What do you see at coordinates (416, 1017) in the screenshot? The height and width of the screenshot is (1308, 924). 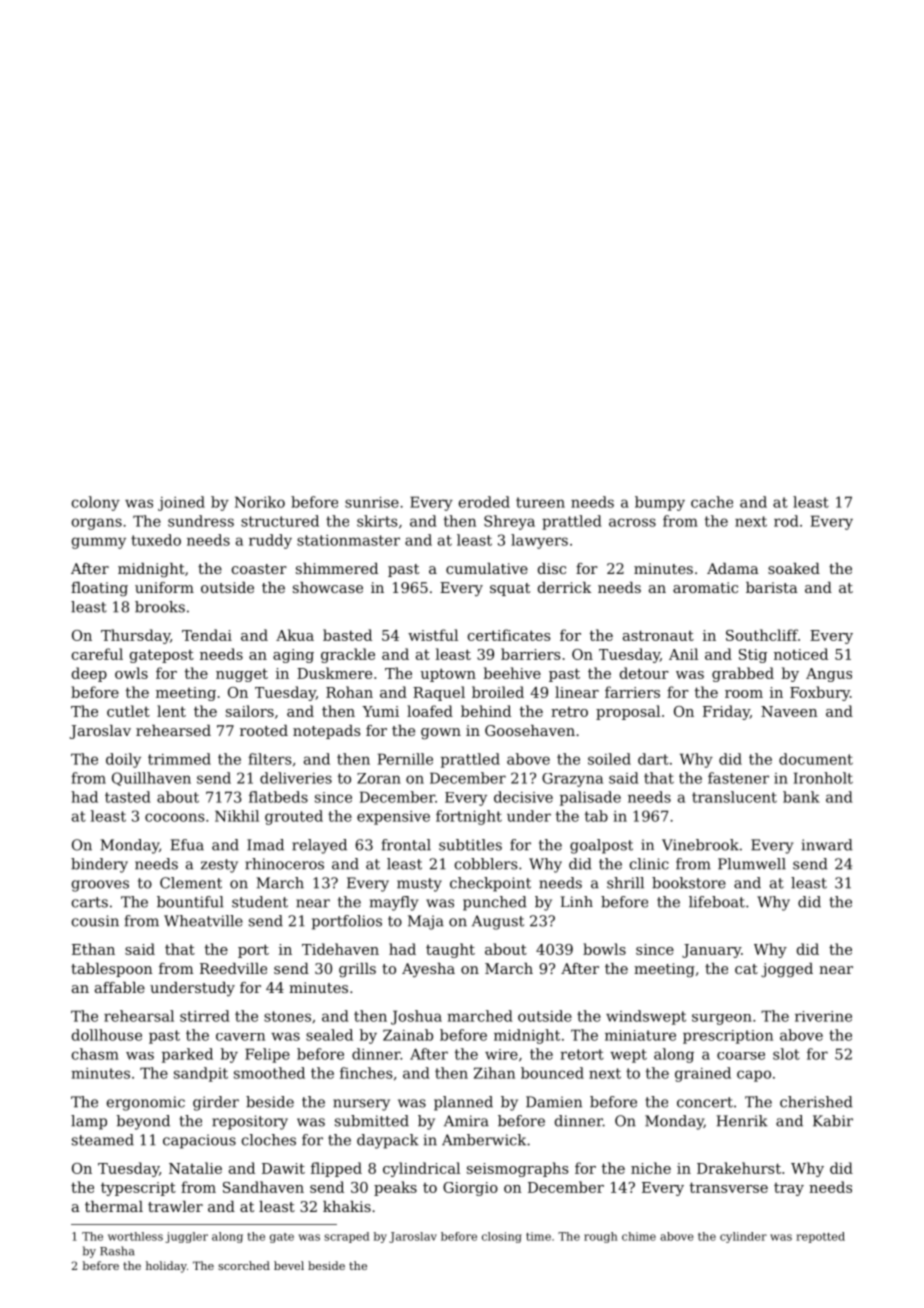 I see `Joshua` at bounding box center [416, 1017].
